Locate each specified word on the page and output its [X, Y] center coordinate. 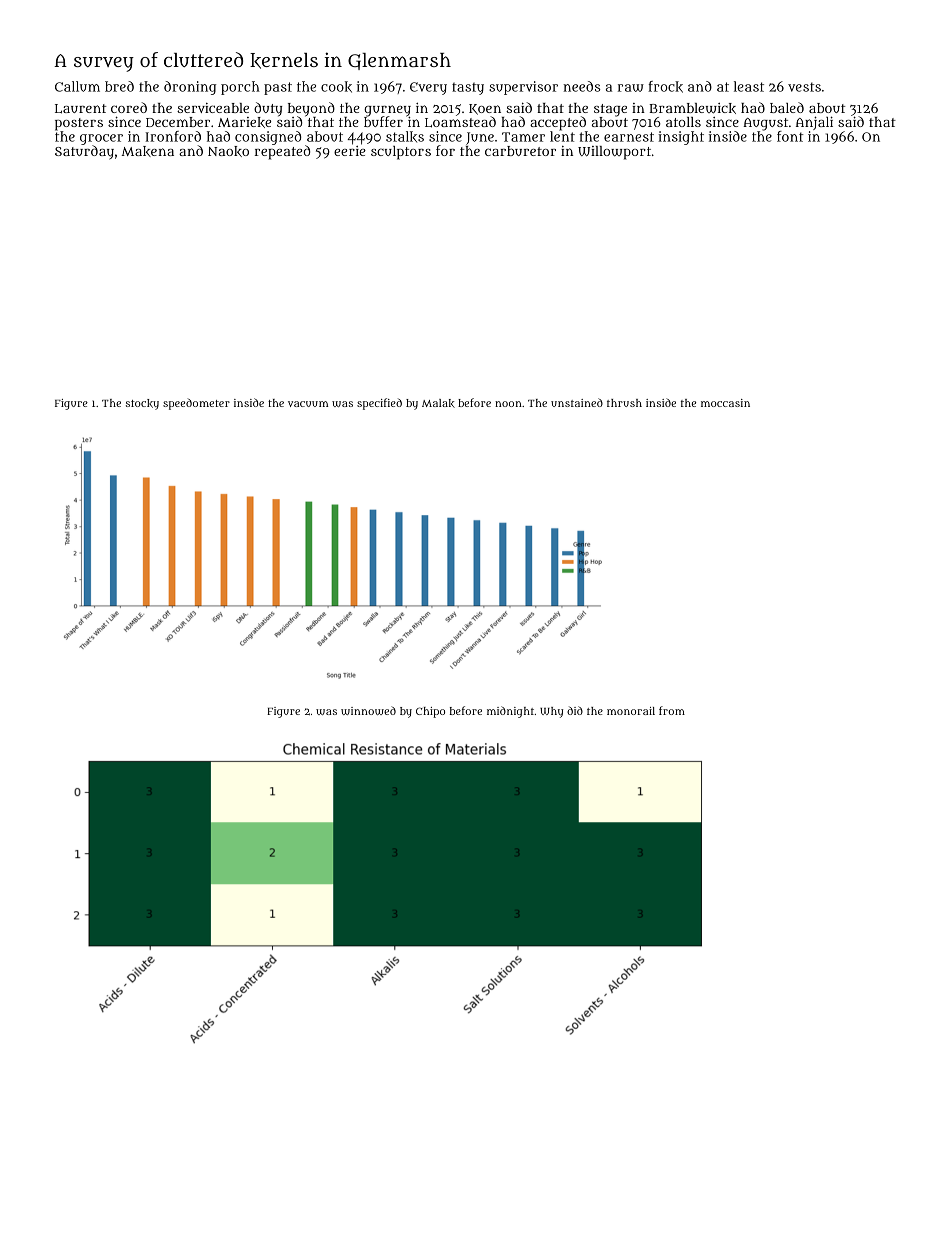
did [575, 710]
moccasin [725, 403]
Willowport [614, 153]
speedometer [196, 404]
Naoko [228, 151]
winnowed [368, 710]
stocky [142, 404]
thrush [624, 403]
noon [508, 404]
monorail [631, 711]
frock [665, 87]
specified [379, 404]
